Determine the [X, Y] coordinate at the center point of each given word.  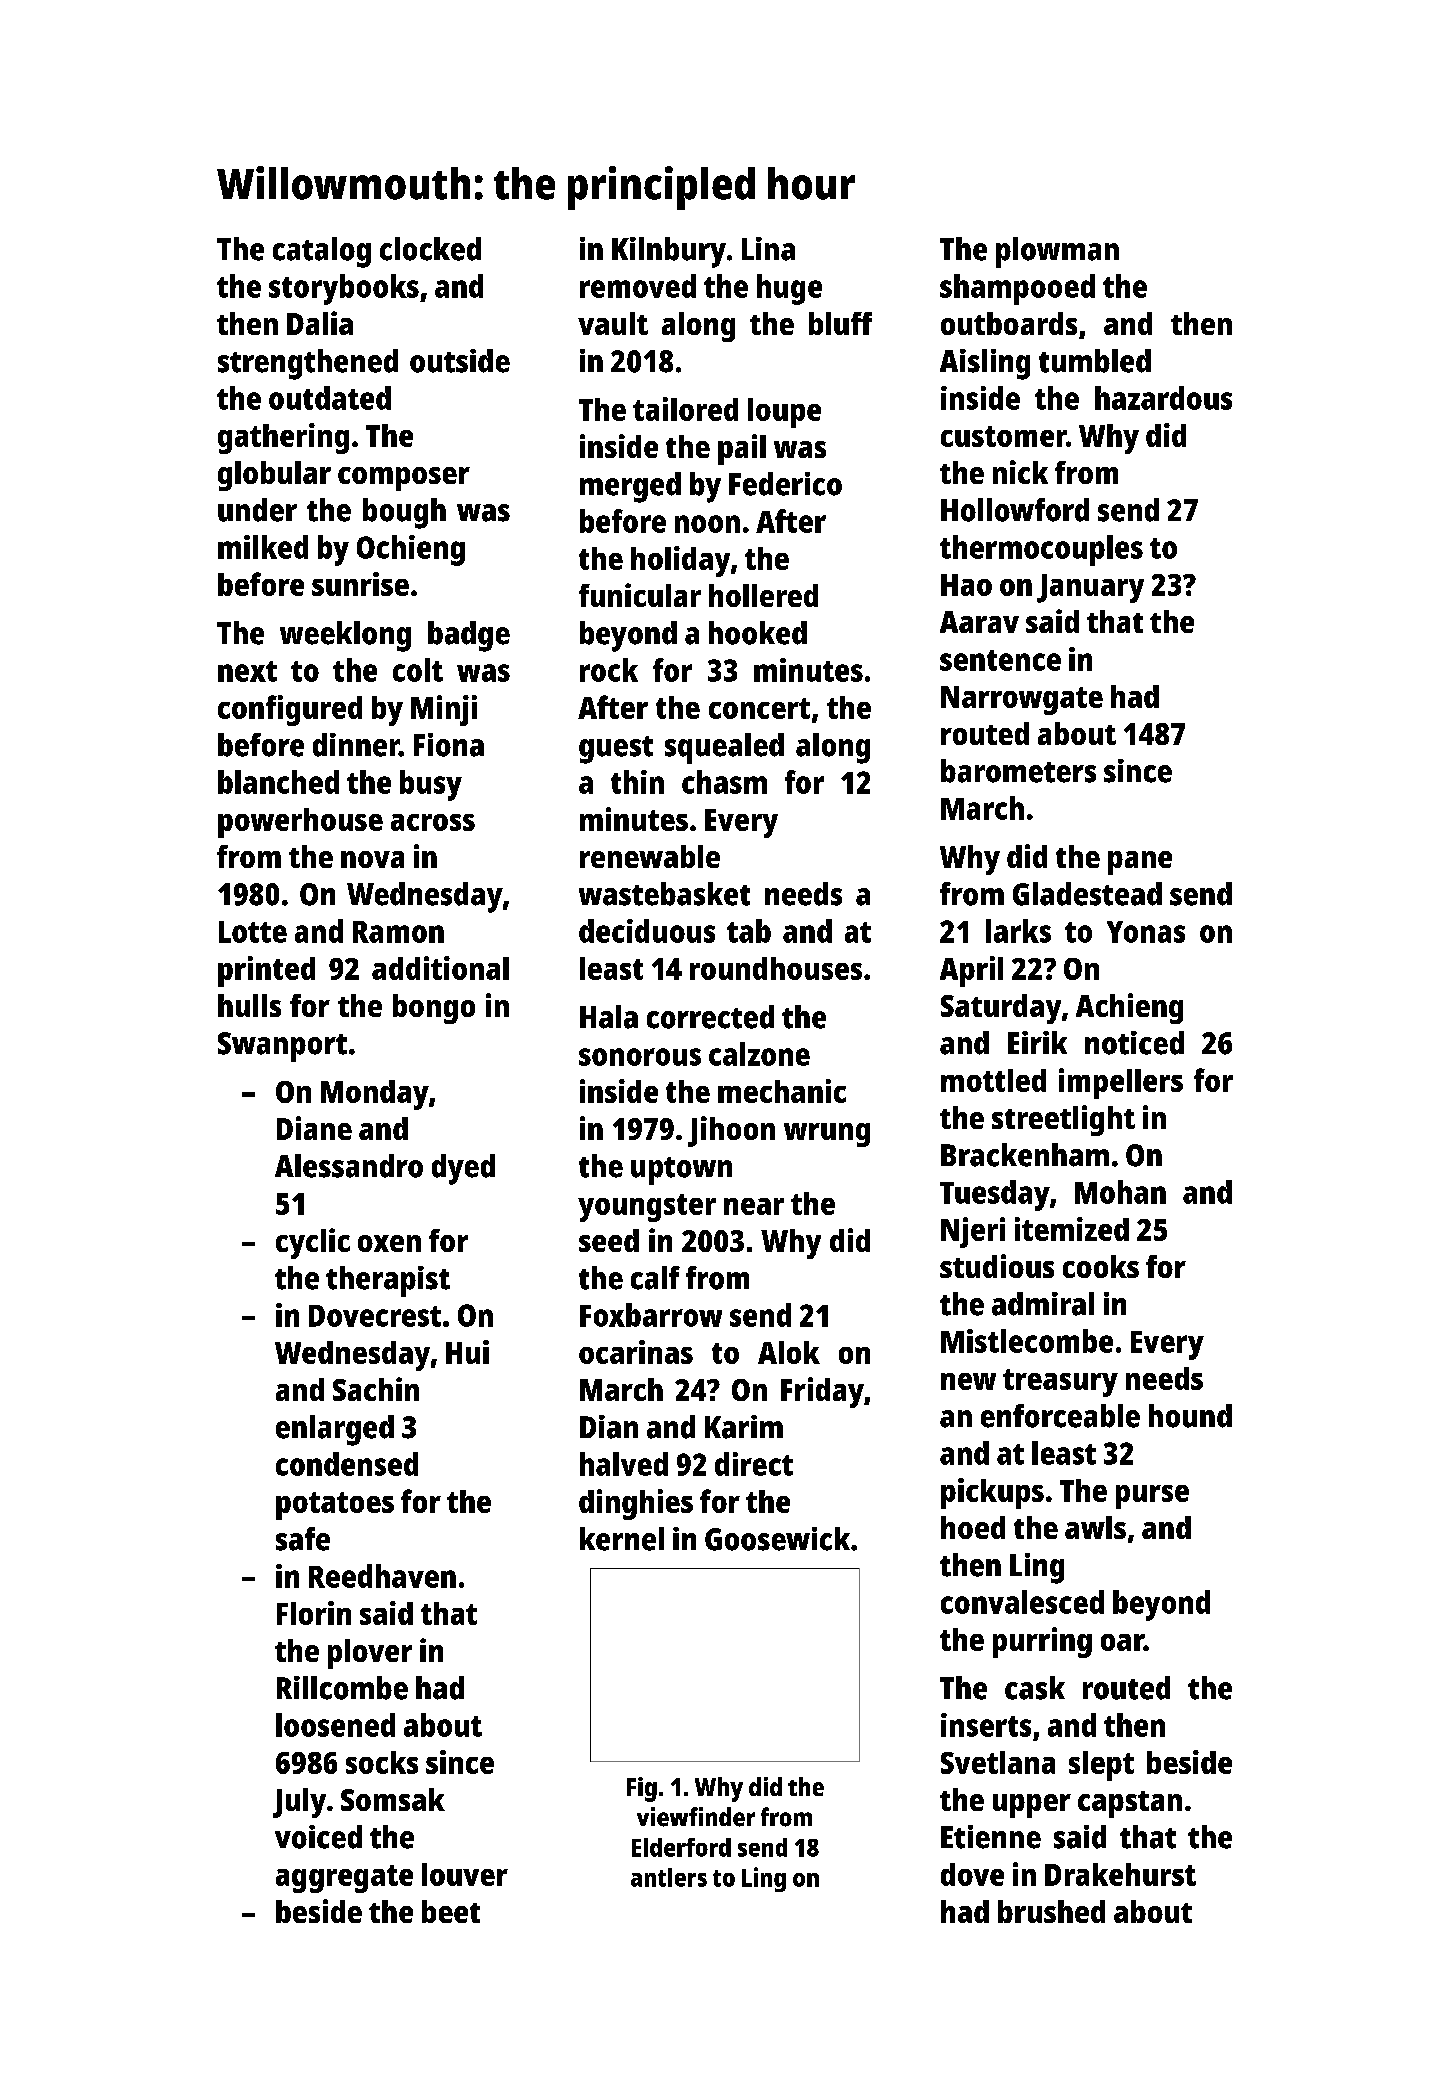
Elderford [681, 1847]
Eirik [1037, 1042]
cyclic [313, 1243]
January [1090, 588]
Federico [785, 484]
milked [263, 547]
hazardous [1163, 398]
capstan [1130, 1804]
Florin [314, 1613]
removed [638, 286]
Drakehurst [1120, 1874]
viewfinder [696, 1817]
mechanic [782, 1091]
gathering [283, 438]
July [299, 1803]
